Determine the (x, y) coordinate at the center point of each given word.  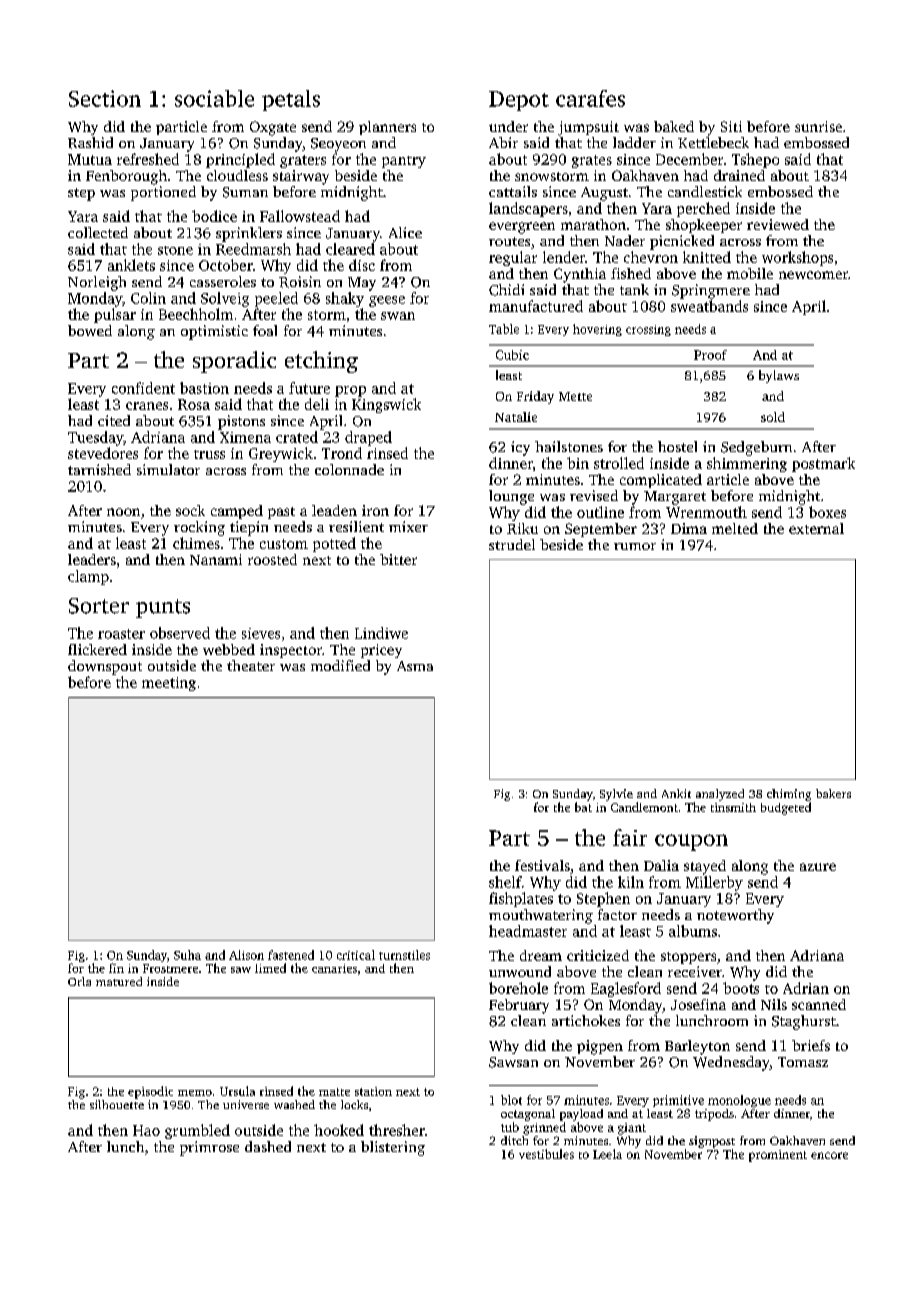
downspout (105, 667)
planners (387, 128)
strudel (512, 544)
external (816, 528)
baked (674, 126)
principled (240, 160)
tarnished (99, 469)
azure (818, 867)
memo (195, 1093)
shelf (505, 882)
